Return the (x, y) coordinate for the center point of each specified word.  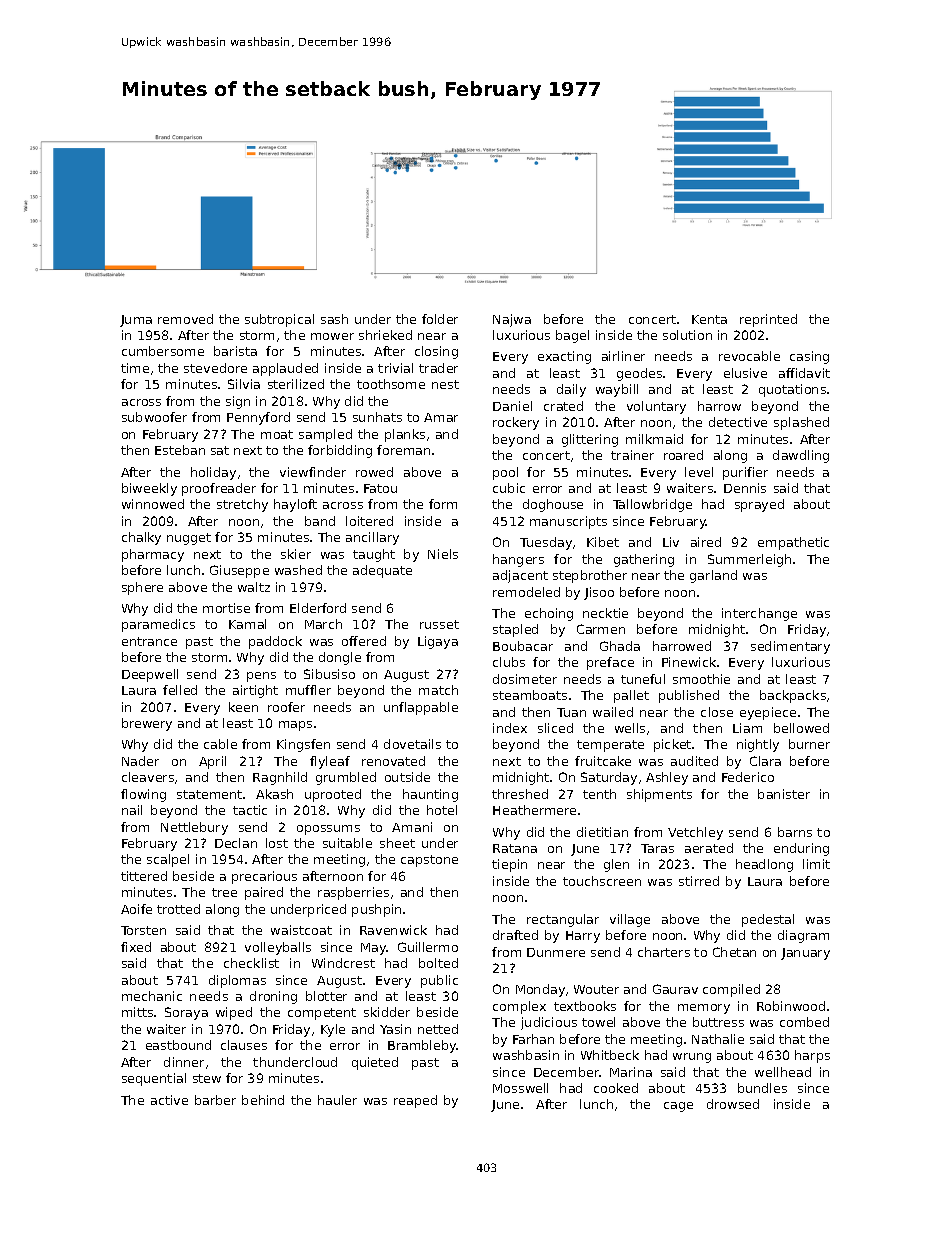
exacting (564, 357)
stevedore (215, 368)
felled (180, 690)
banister (784, 794)
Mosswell (520, 1088)
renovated (393, 761)
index (510, 728)
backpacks (793, 696)
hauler (337, 1100)
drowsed (733, 1104)
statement (209, 794)
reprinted (768, 320)
